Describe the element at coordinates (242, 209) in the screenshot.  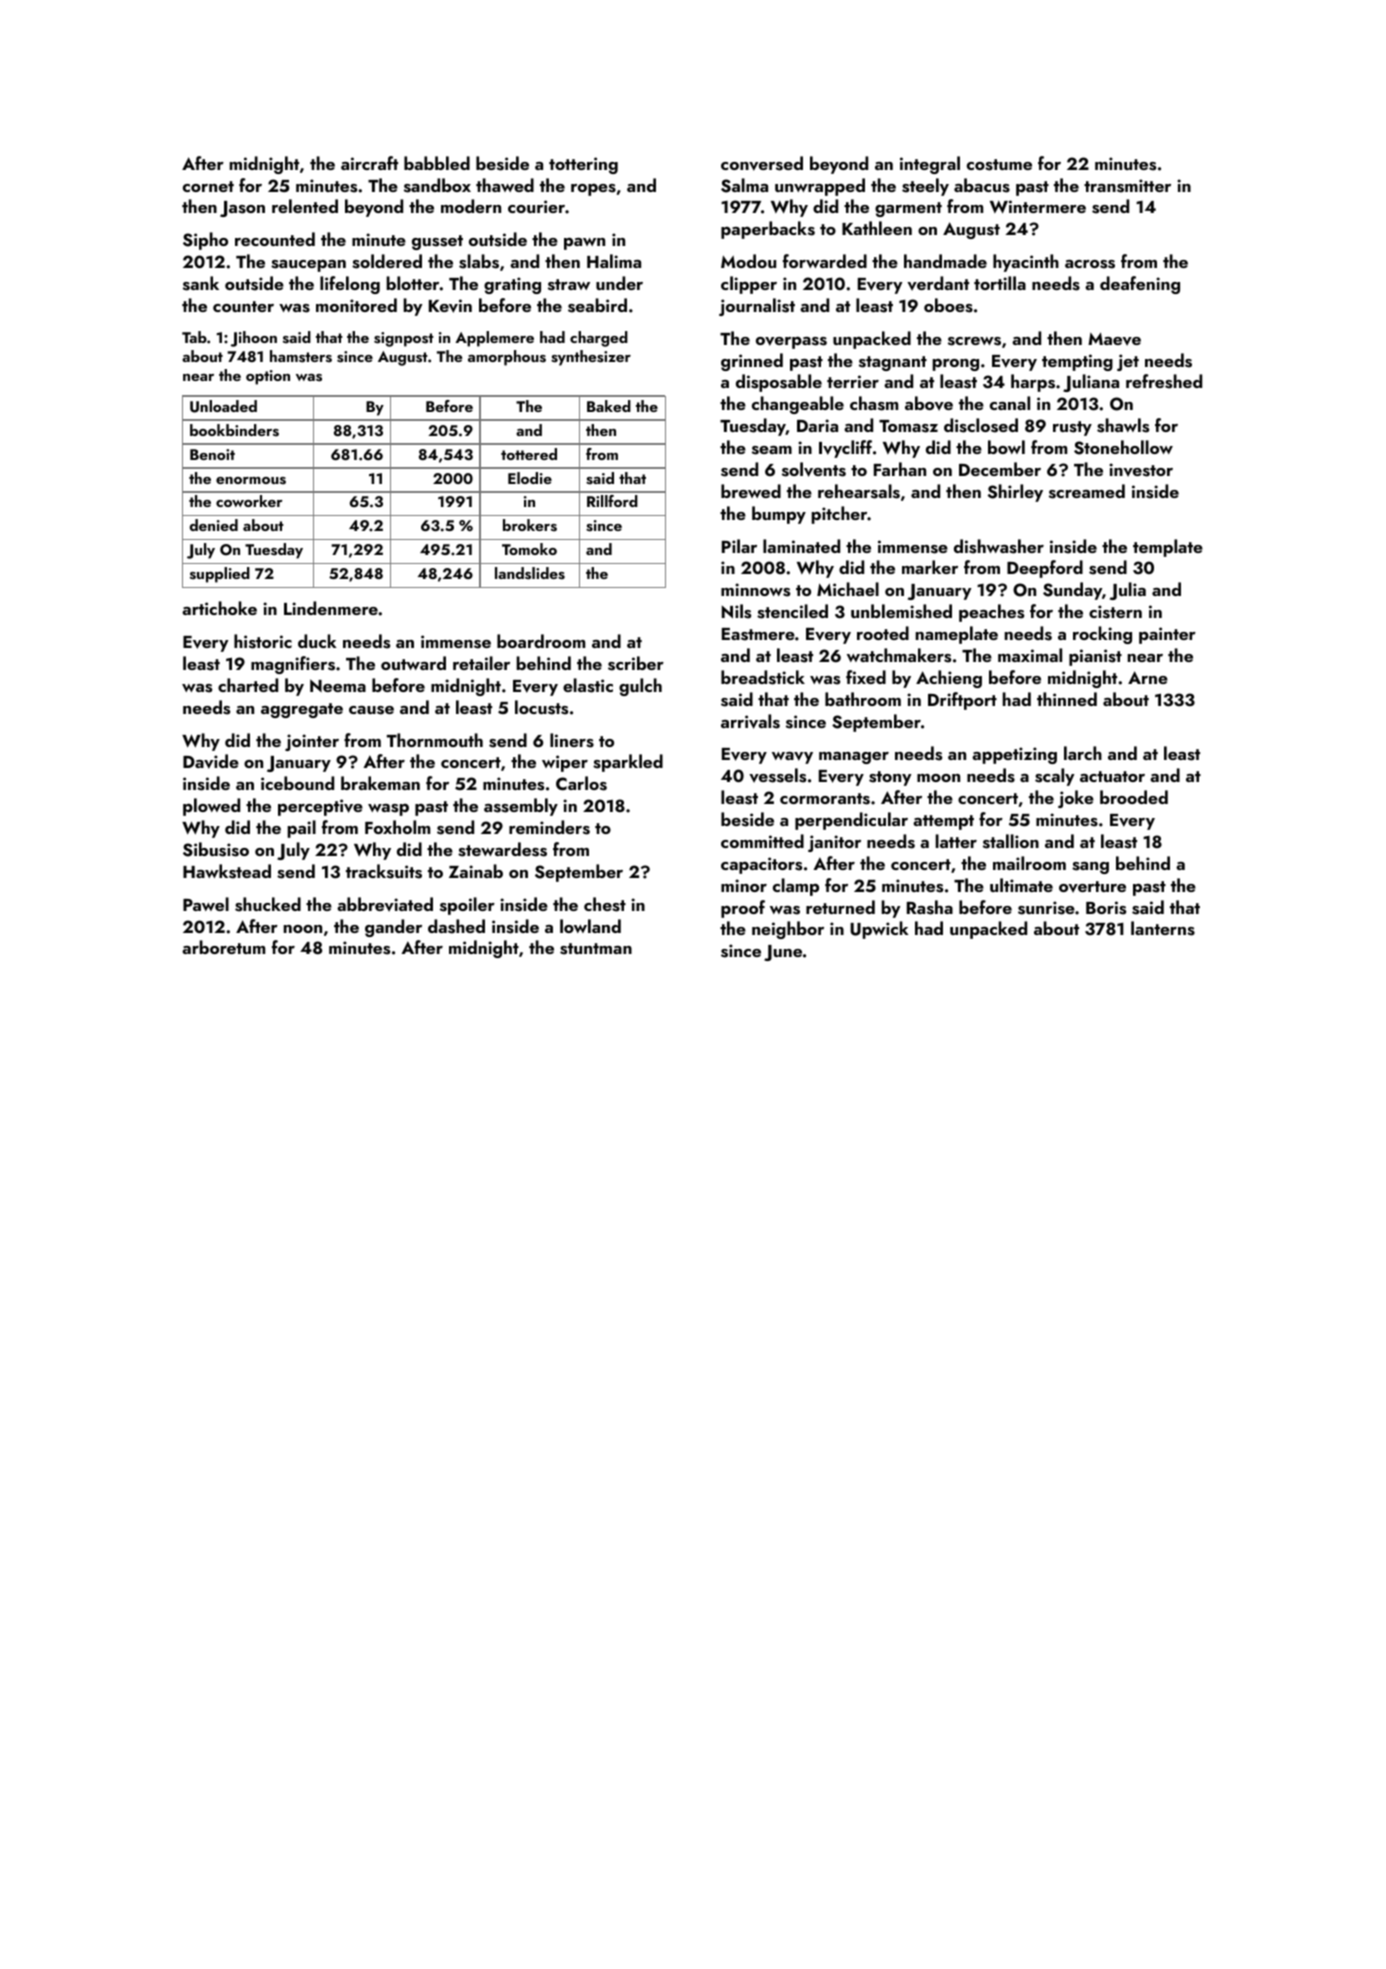
I see `Jason` at that location.
